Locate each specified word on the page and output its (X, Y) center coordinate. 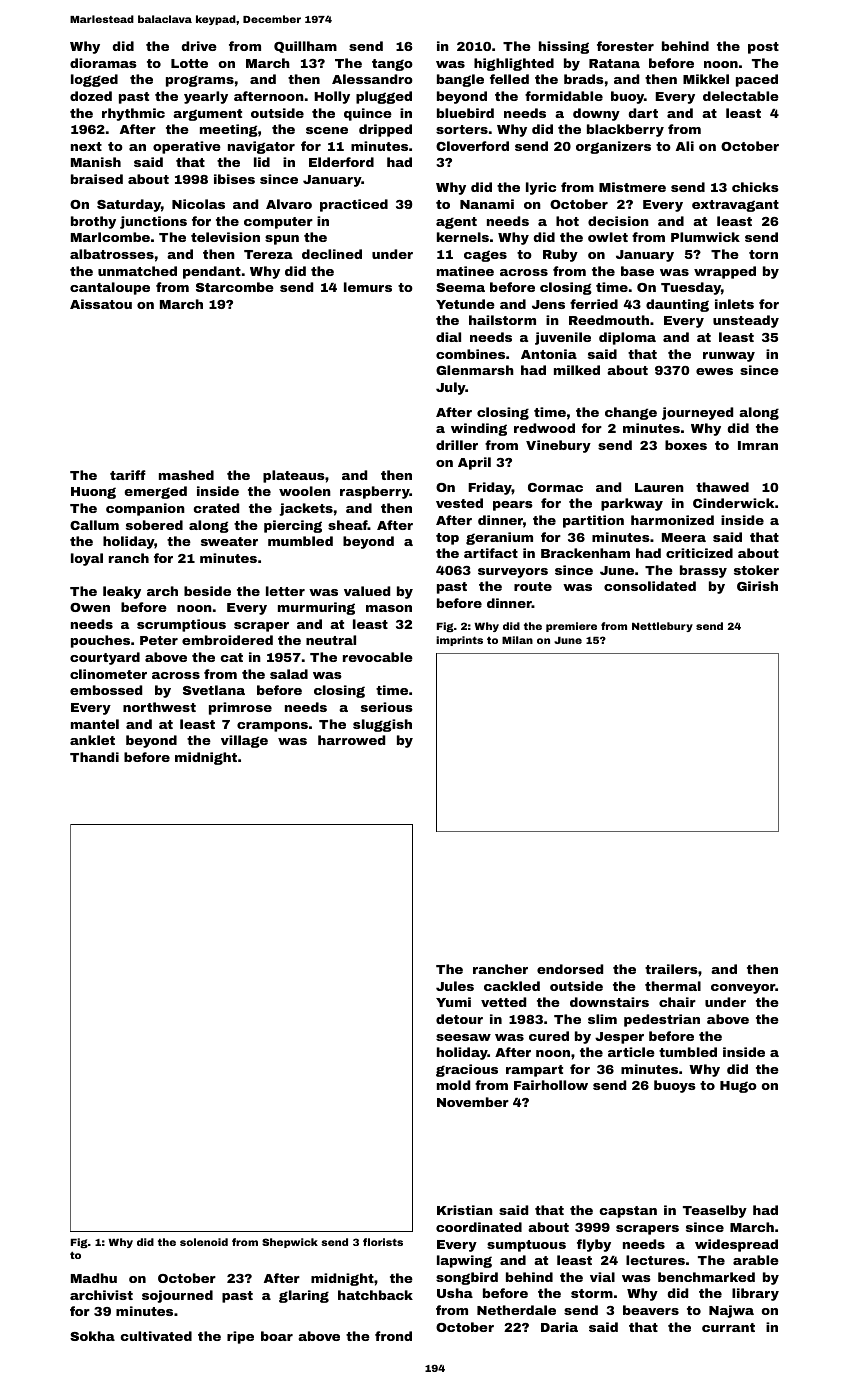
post (763, 48)
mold (453, 1085)
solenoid (204, 1242)
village (244, 741)
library (755, 1294)
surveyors (513, 573)
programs (200, 81)
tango (392, 65)
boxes (686, 445)
